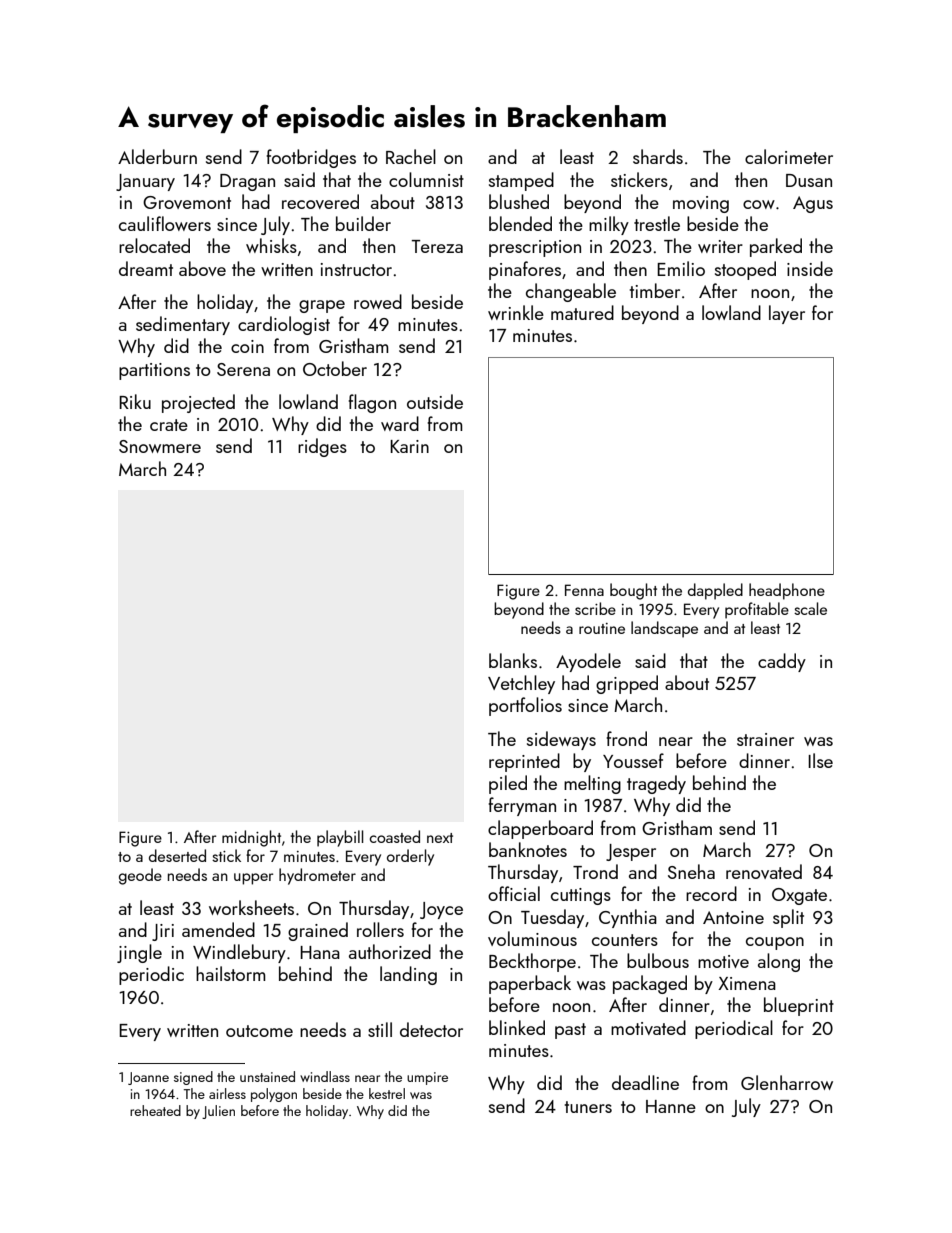 This screenshot has height=1233, width=952. Describe the element at coordinates (671, 1106) in the screenshot. I see `Hanne` at that location.
